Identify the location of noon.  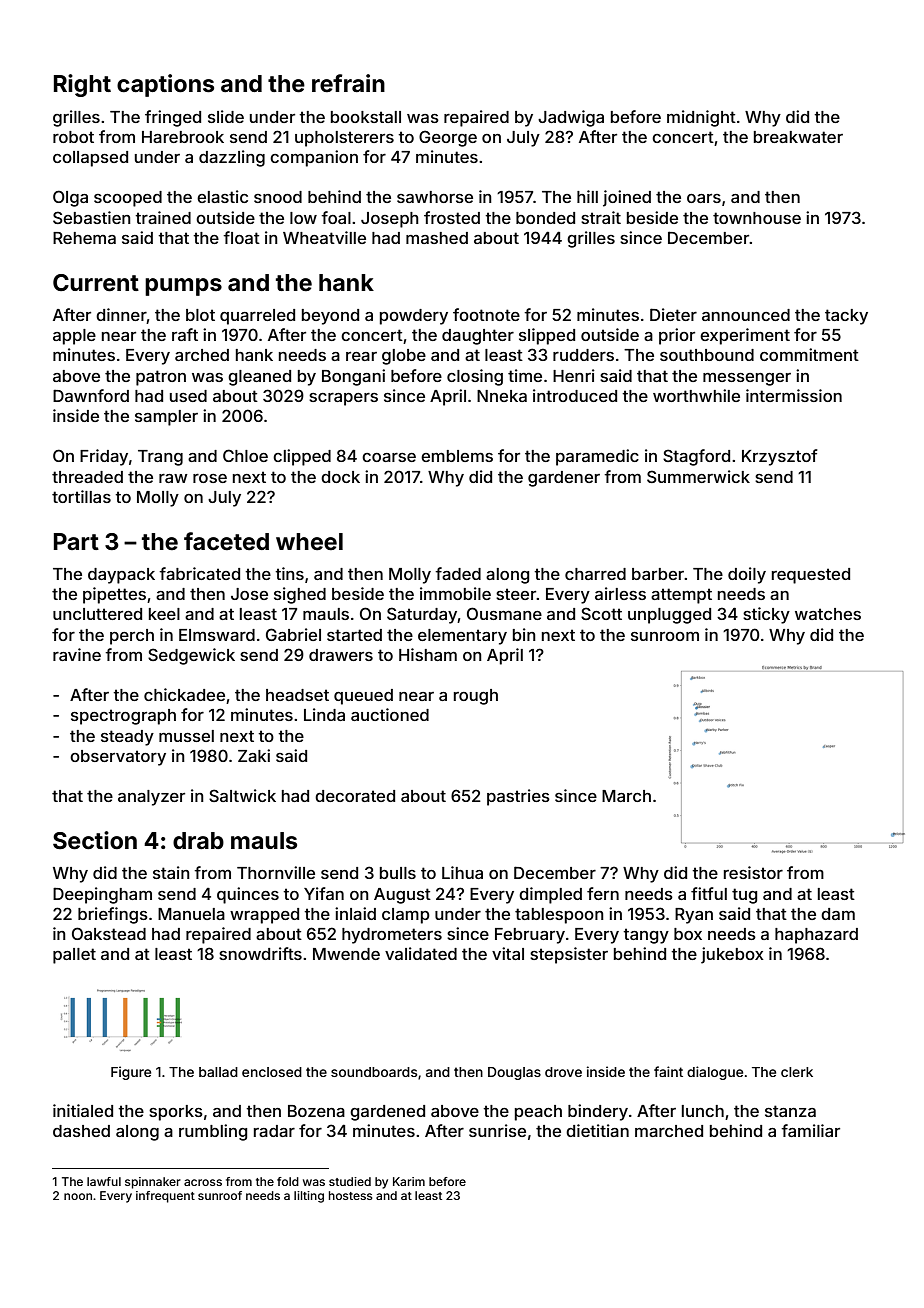
(78, 1196).
